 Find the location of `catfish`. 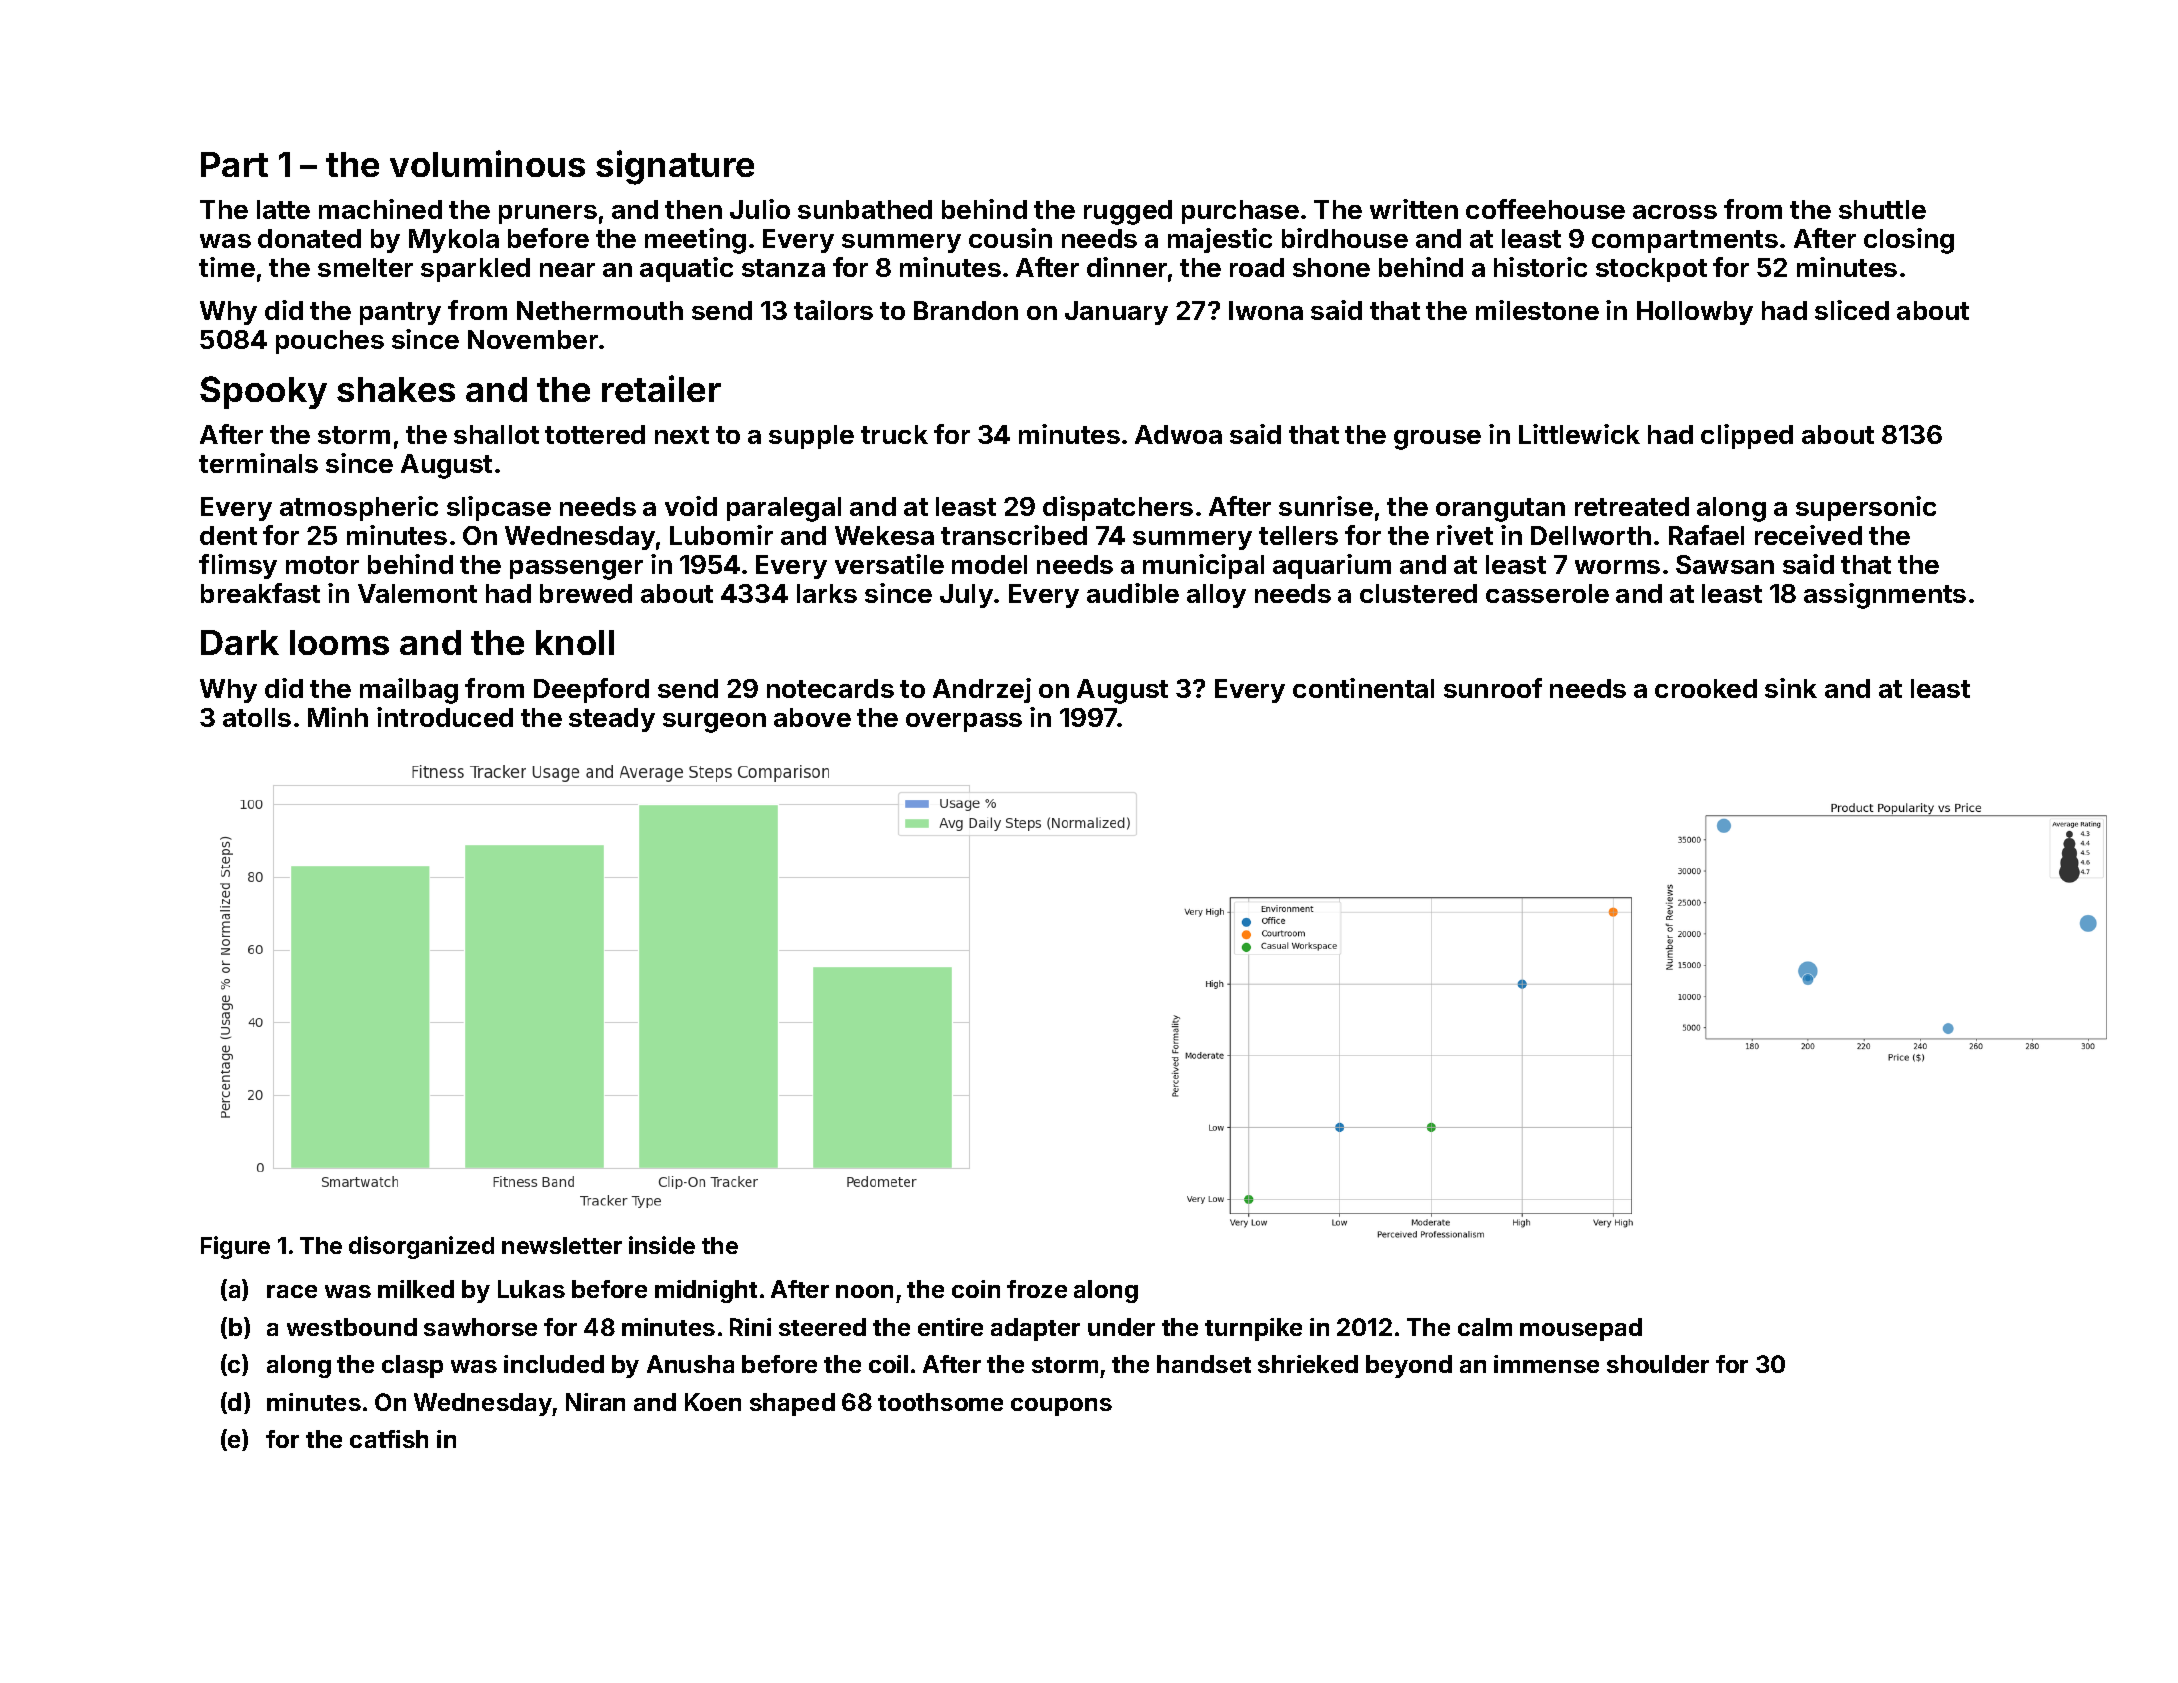

catfish is located at coordinates (389, 1439).
